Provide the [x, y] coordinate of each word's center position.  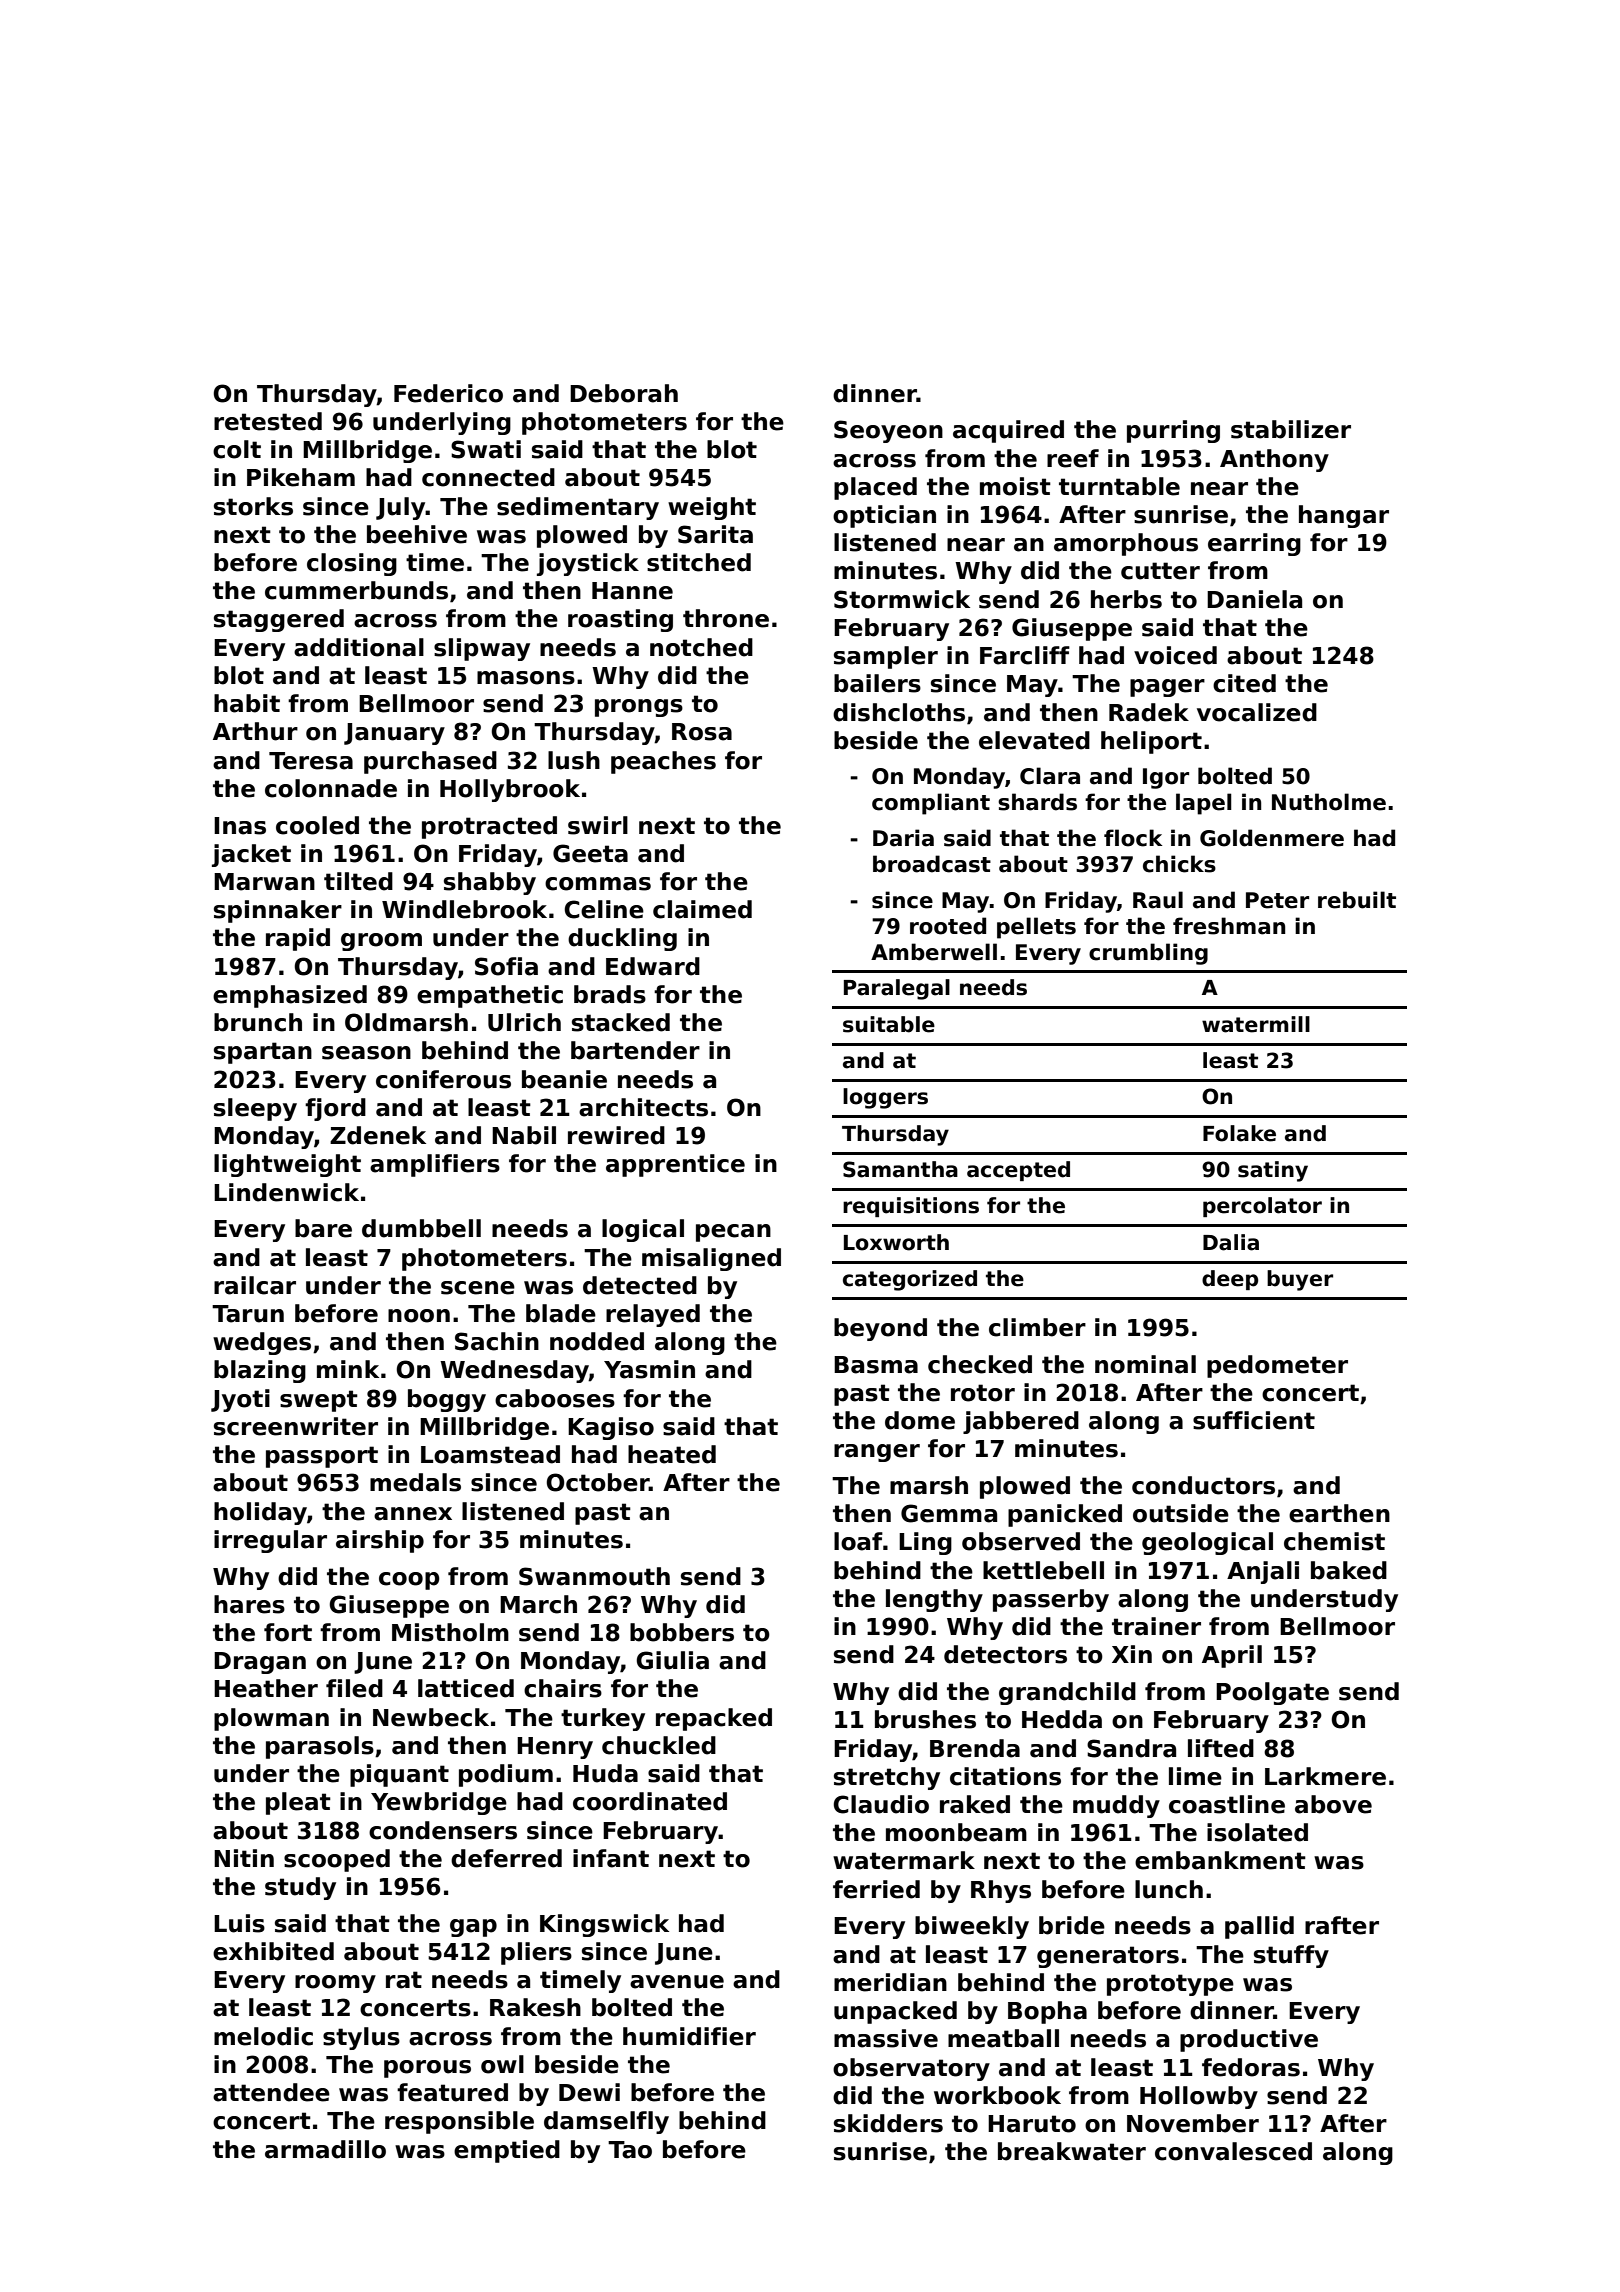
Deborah [624, 393]
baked [1349, 1570]
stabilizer [1291, 429]
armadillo [325, 2149]
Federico [448, 393]
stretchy [887, 1778]
